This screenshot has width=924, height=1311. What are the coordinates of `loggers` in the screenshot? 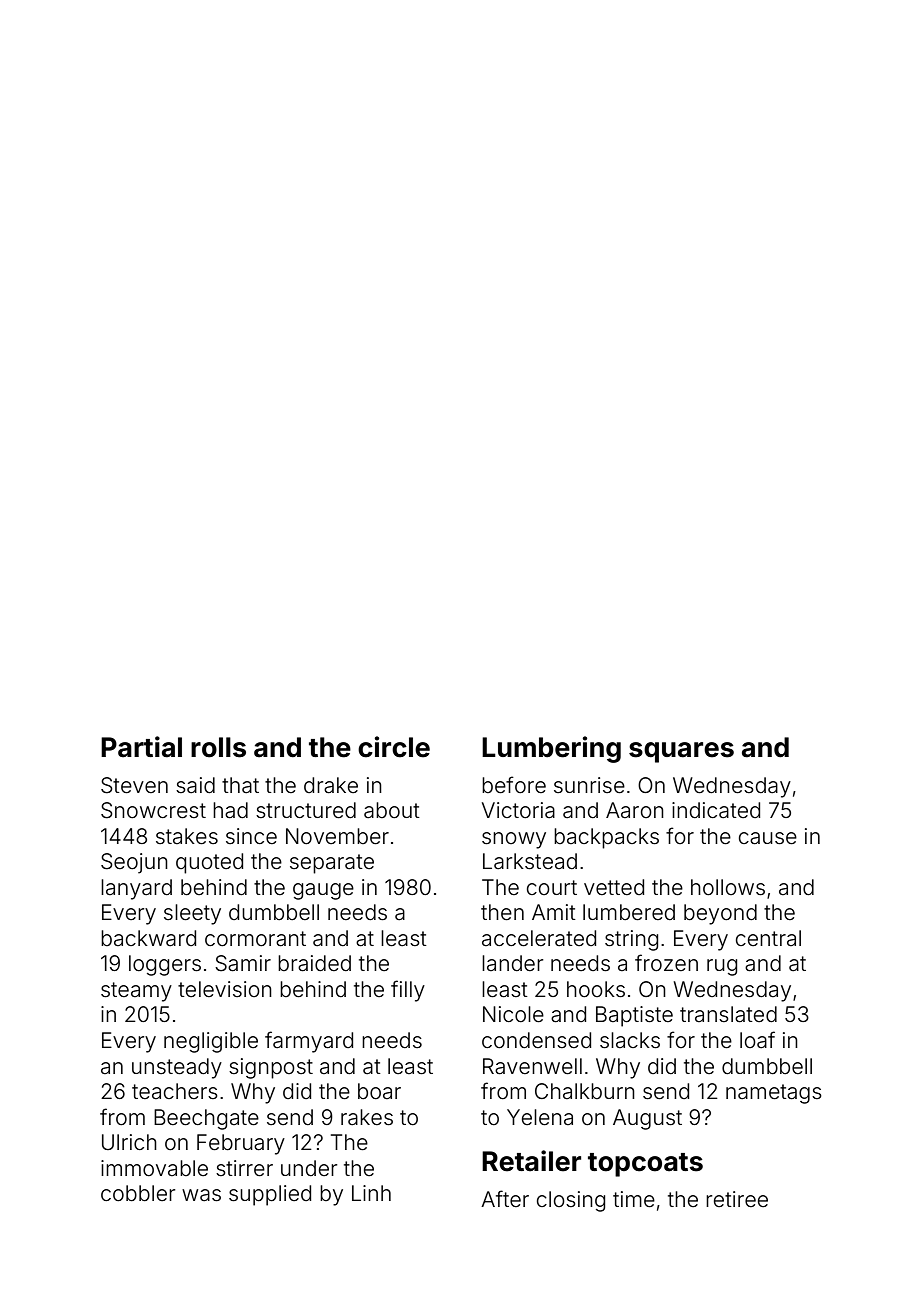 It's located at (165, 965).
